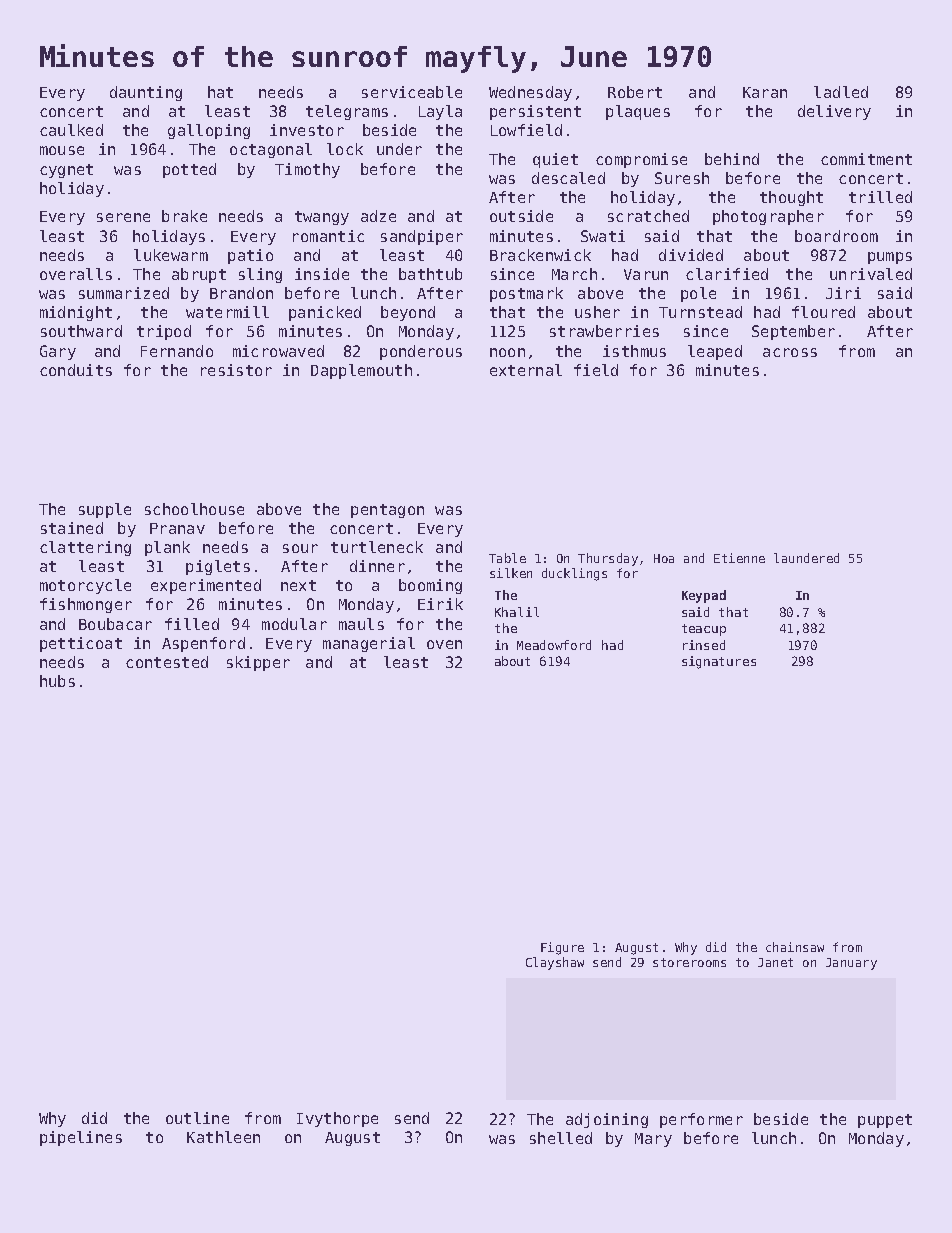 This page has height=1233, width=952. I want to click on Pranav, so click(177, 528).
